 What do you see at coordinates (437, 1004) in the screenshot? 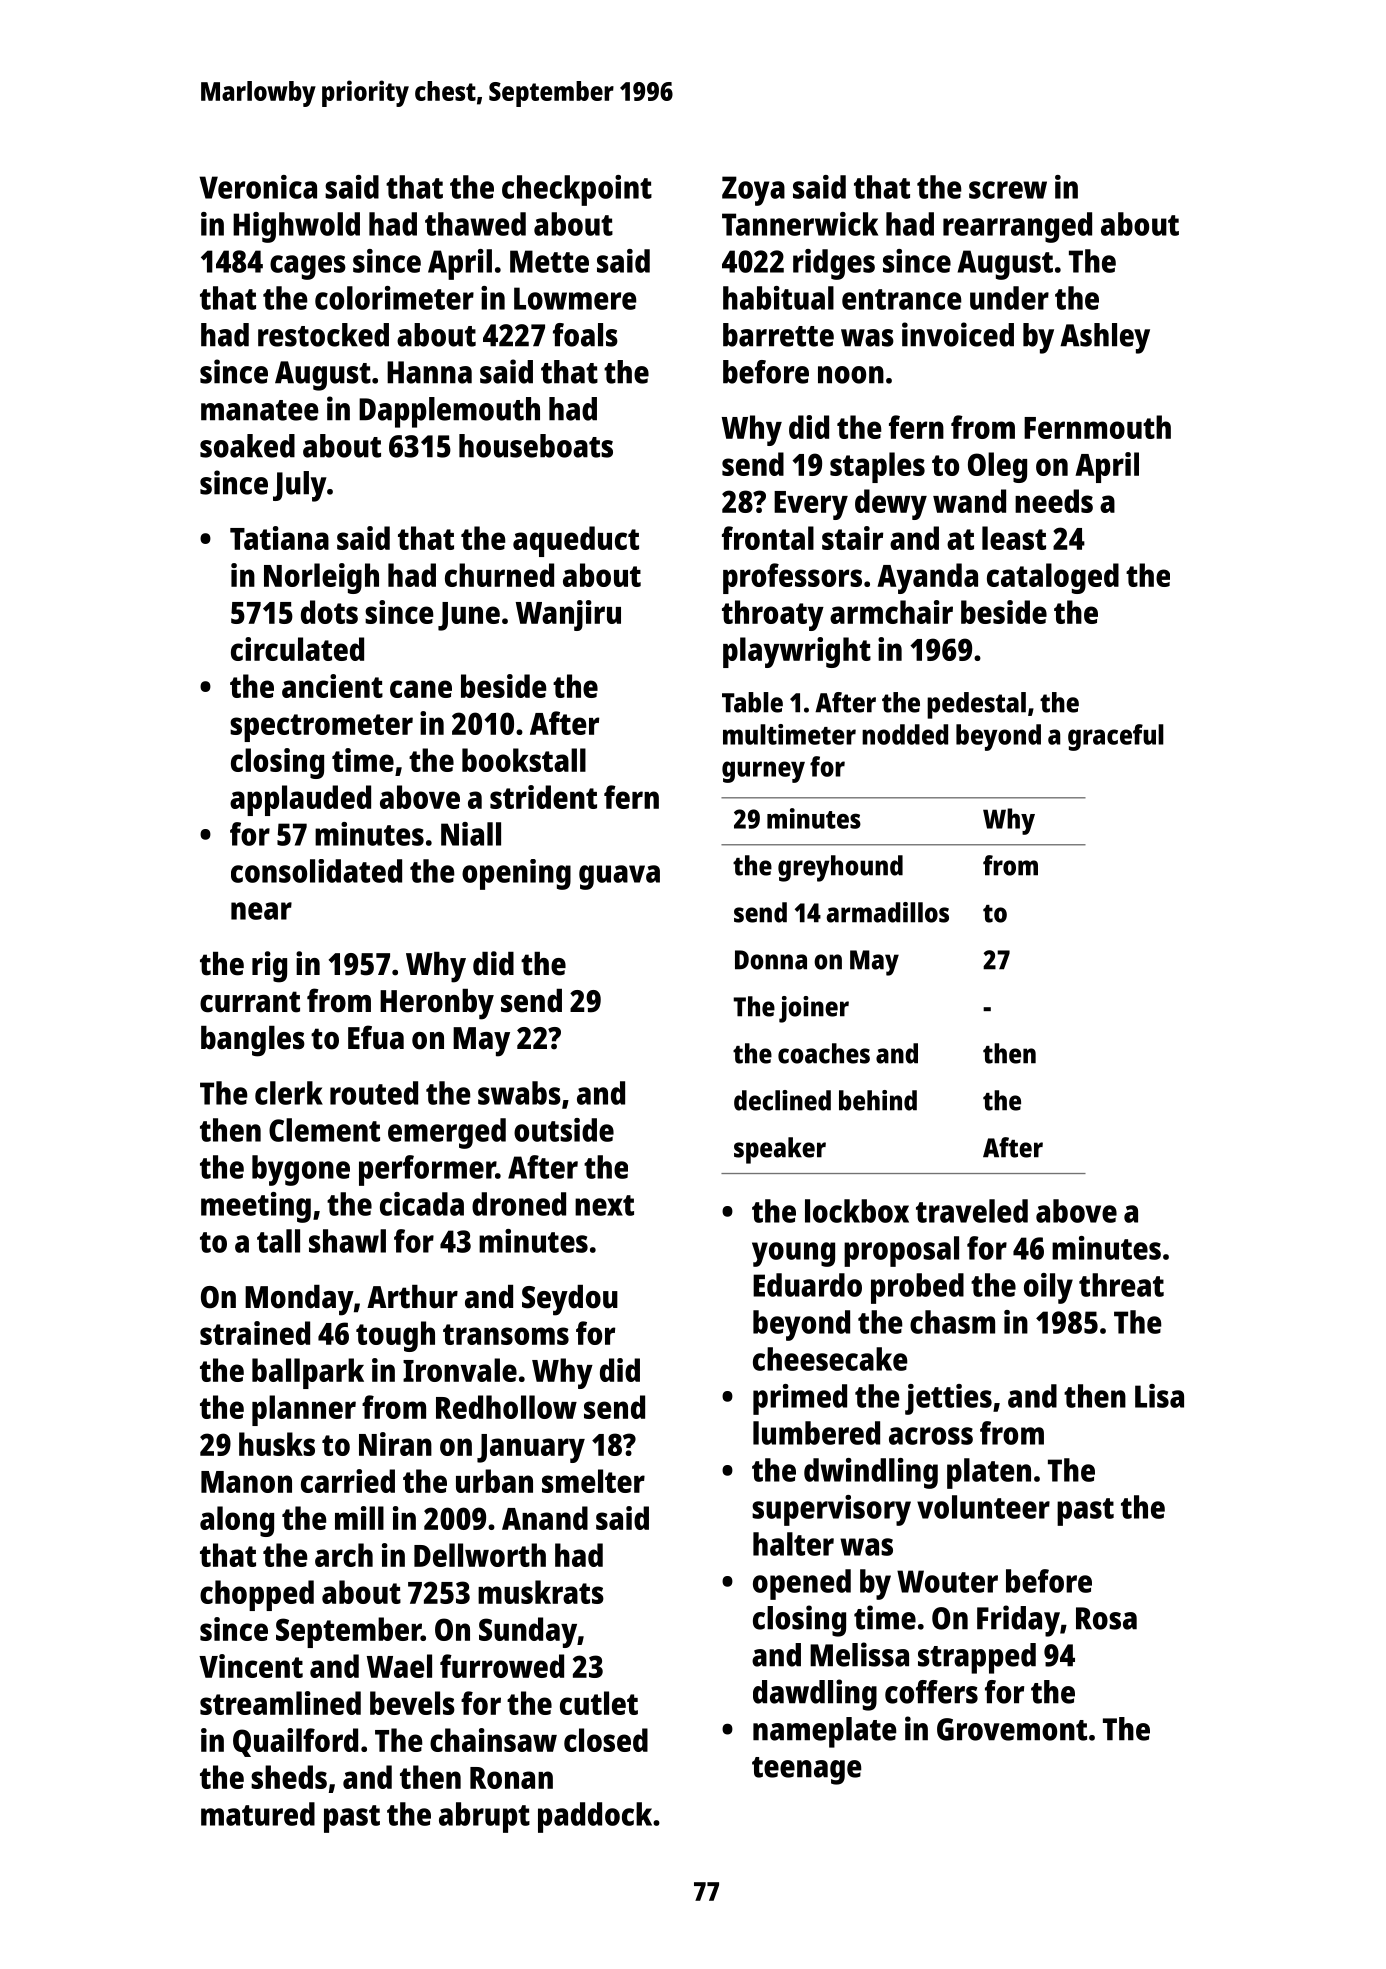
I see `Heronby` at bounding box center [437, 1004].
